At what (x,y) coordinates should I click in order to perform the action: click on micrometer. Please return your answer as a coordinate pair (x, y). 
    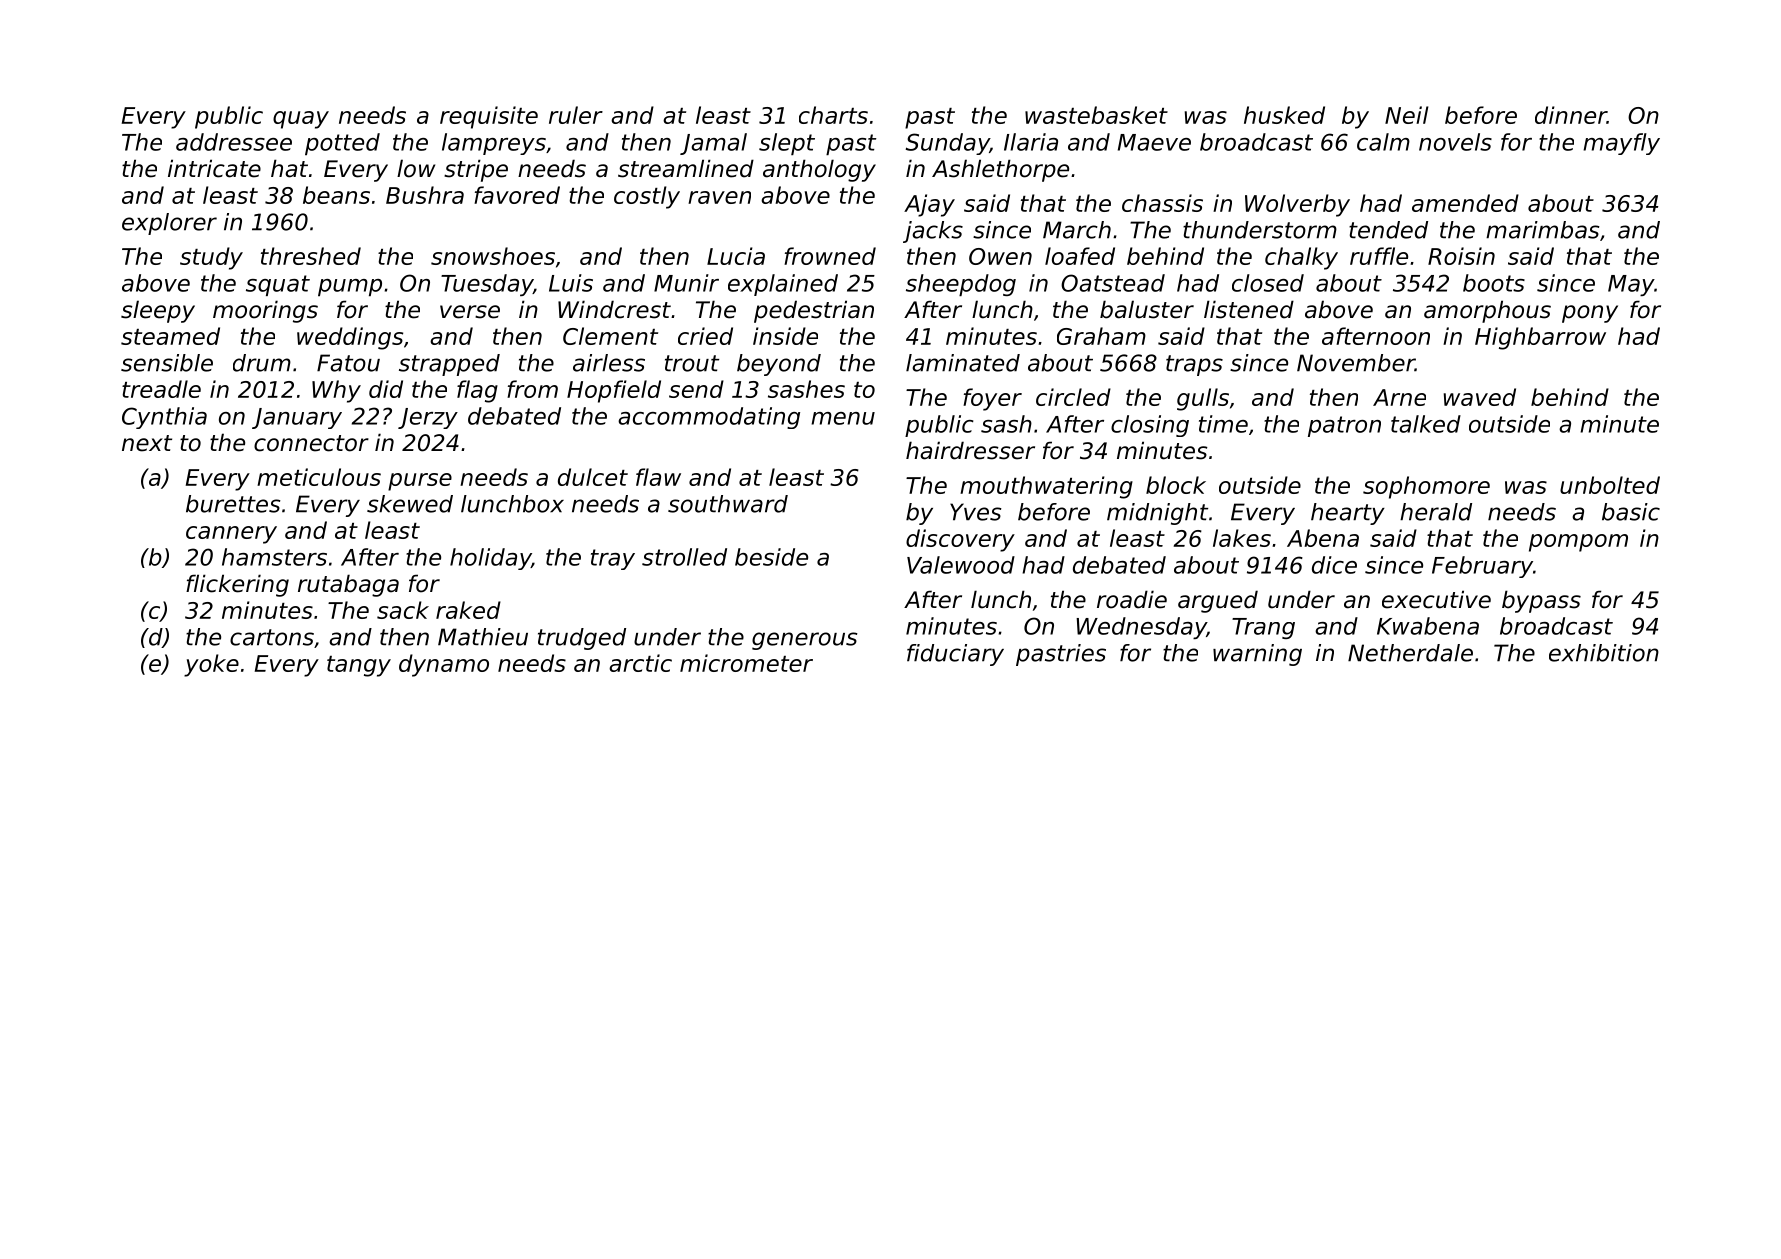
    Looking at the image, I should click on (746, 663).
